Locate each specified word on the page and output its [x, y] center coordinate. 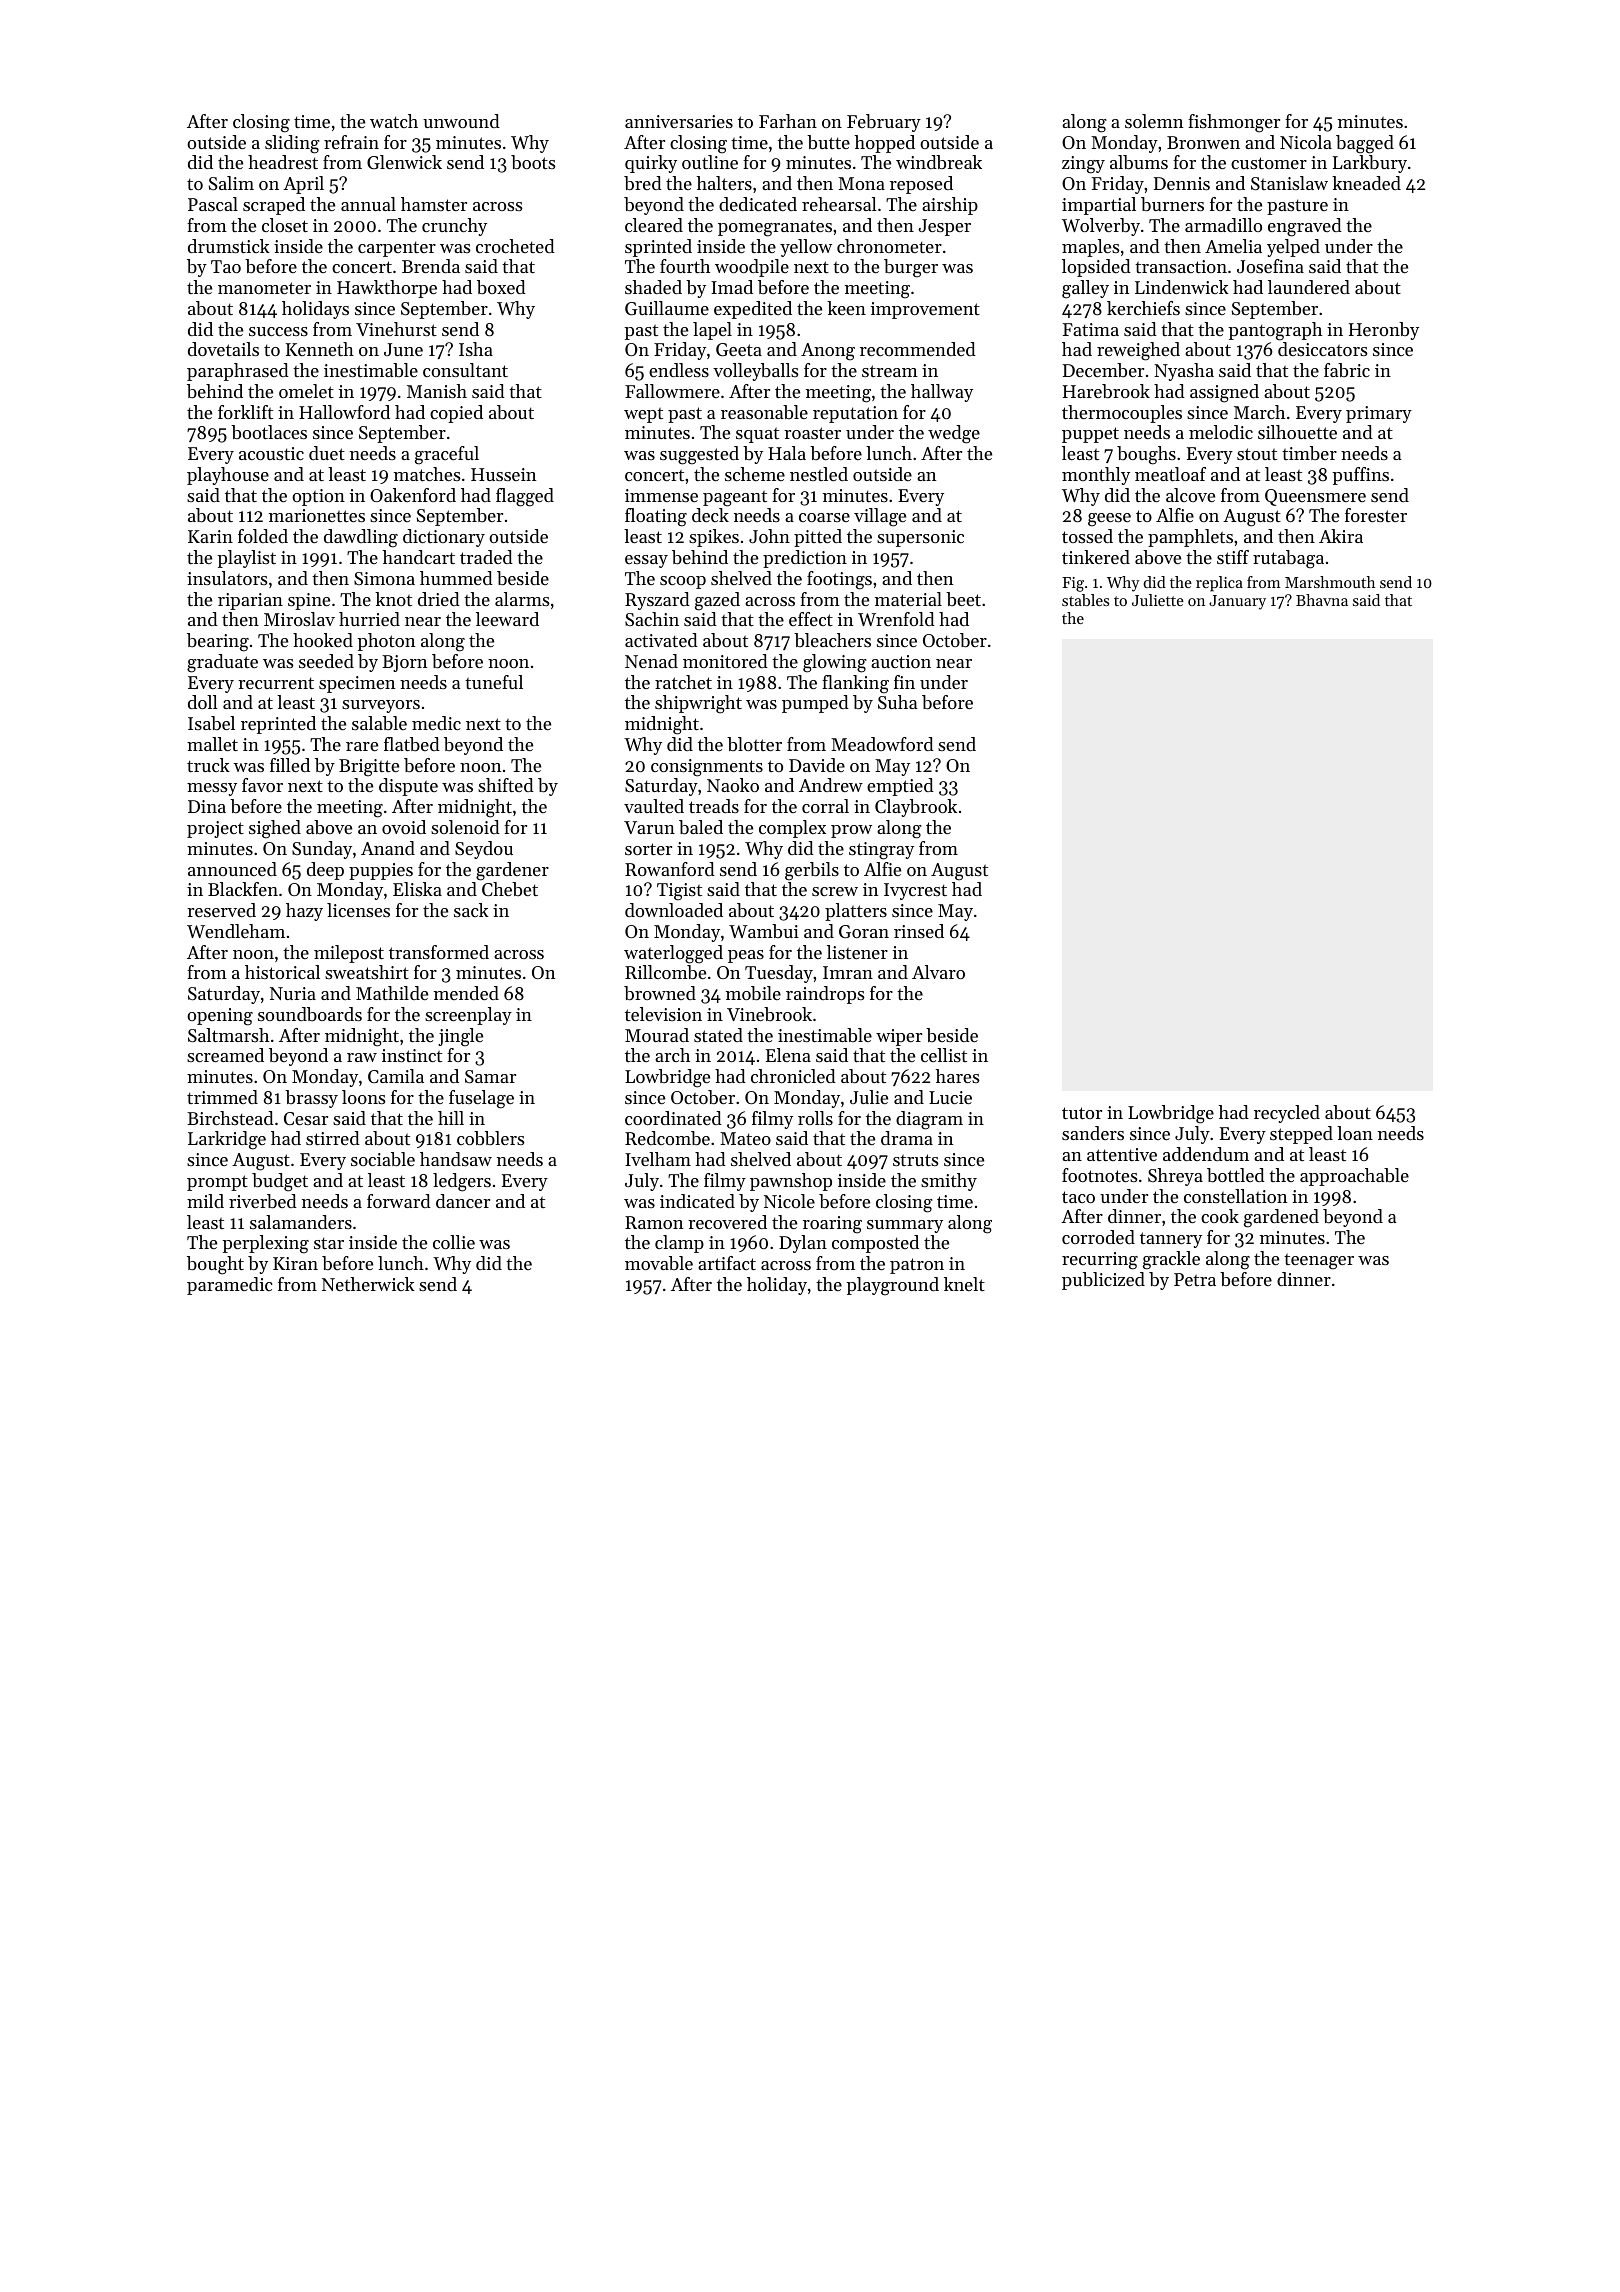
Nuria [293, 993]
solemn [1154, 121]
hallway [942, 393]
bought [215, 1265]
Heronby [1384, 331]
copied [456, 414]
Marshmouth [1330, 582]
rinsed [919, 931]
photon [386, 642]
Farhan [788, 121]
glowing [835, 663]
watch [394, 121]
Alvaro [938, 972]
